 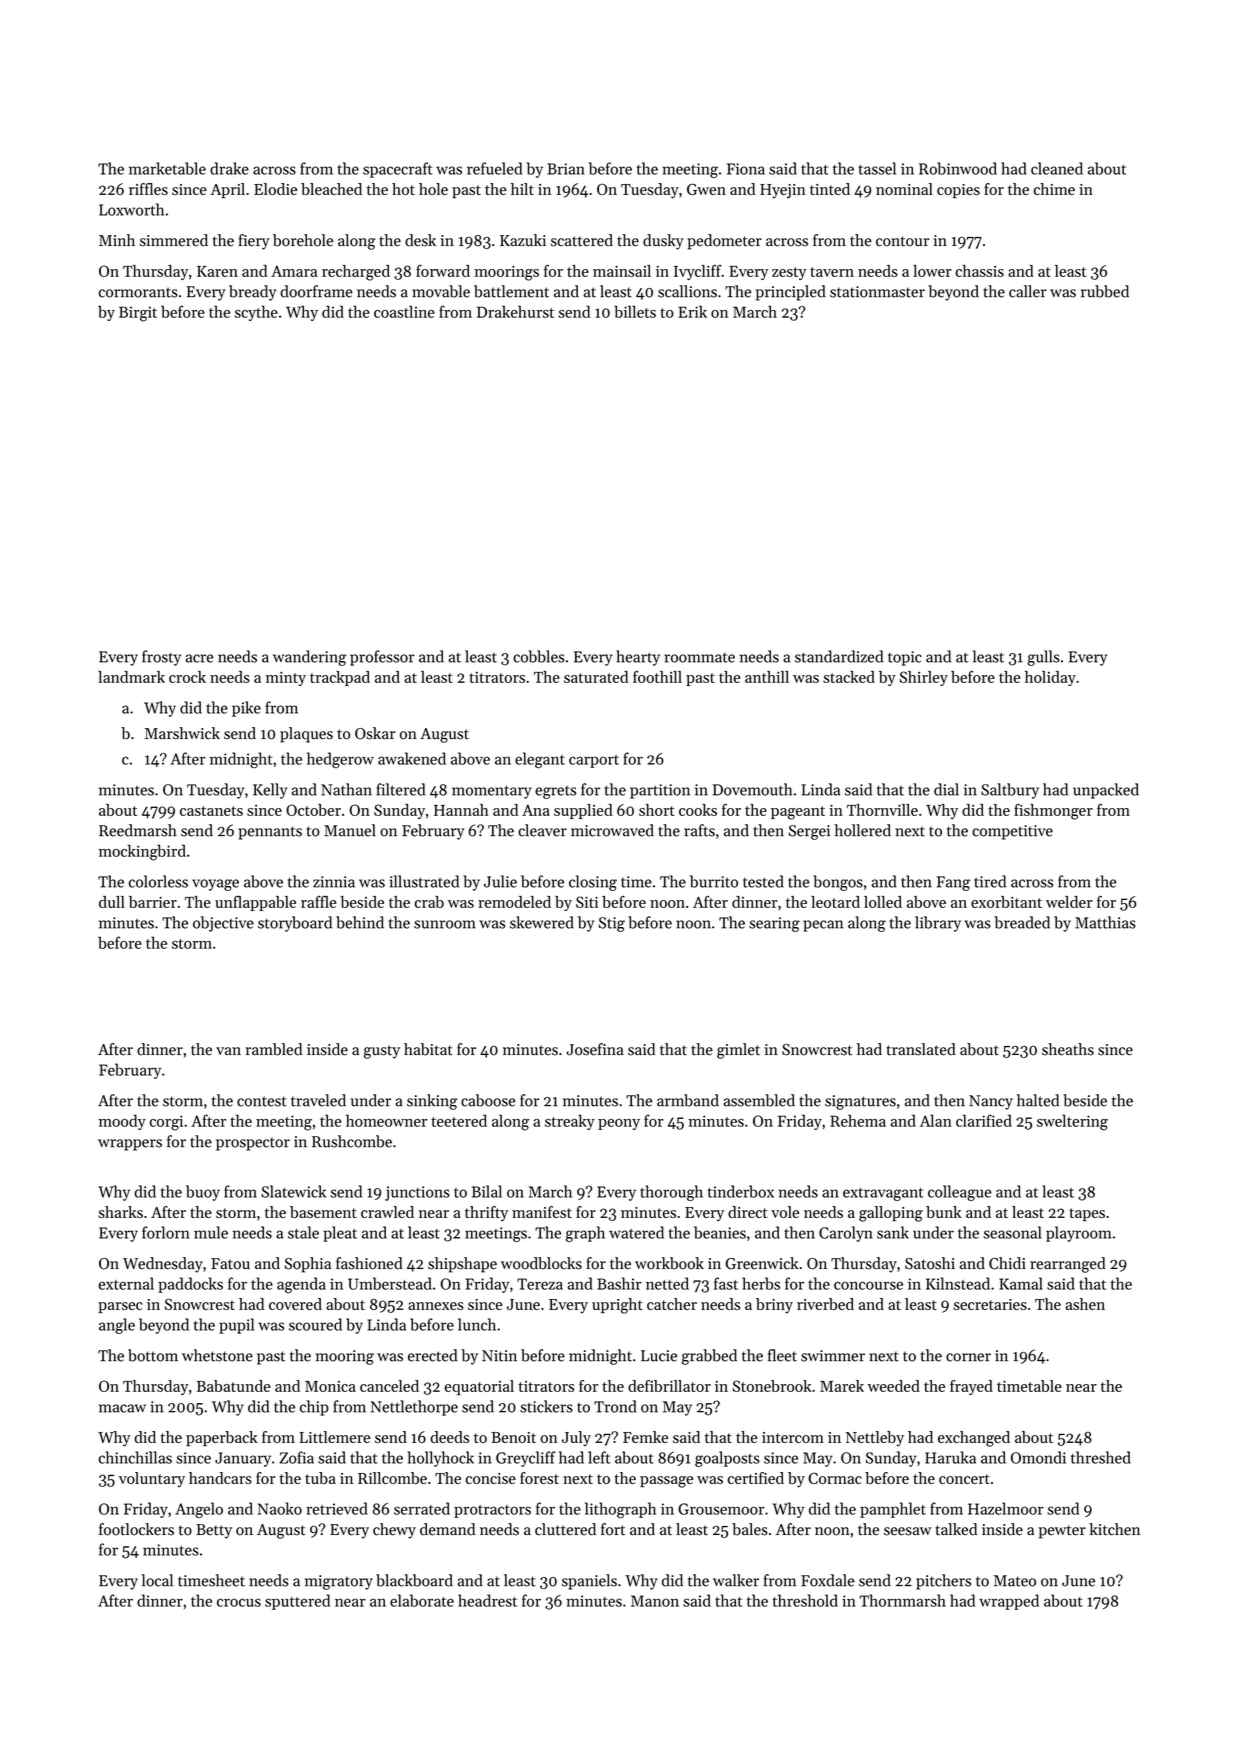 What do you see at coordinates (1105, 922) in the page?
I see `Matthias` at bounding box center [1105, 922].
